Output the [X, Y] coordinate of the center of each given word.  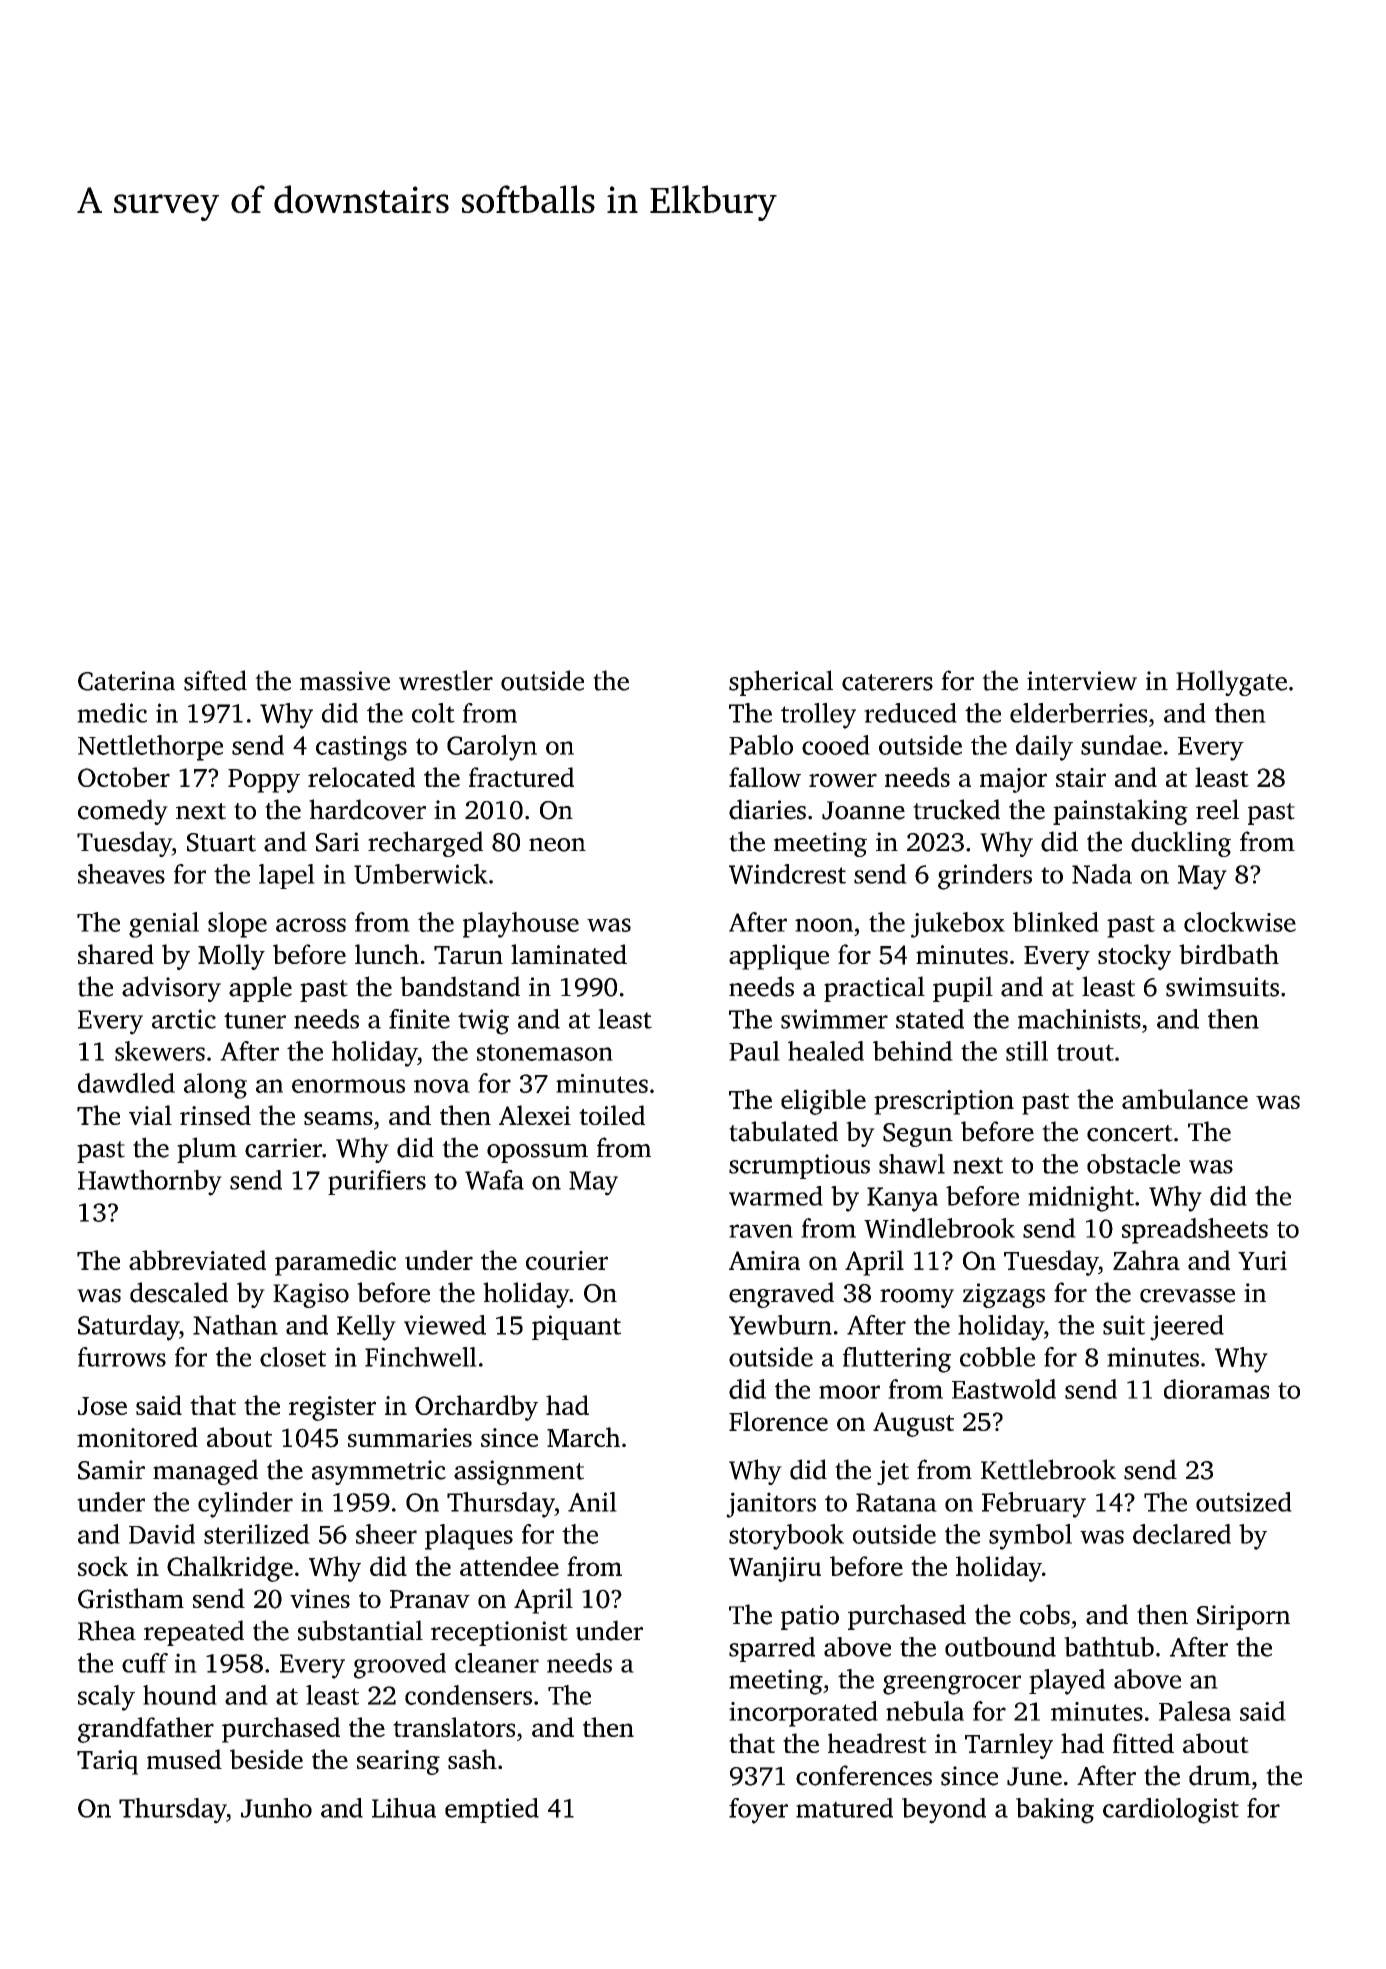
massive [345, 681]
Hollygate [1231, 683]
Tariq [107, 1762]
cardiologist [1171, 1811]
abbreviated [197, 1260]
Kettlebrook [1048, 1469]
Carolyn [492, 748]
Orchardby [476, 1408]
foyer [758, 1811]
